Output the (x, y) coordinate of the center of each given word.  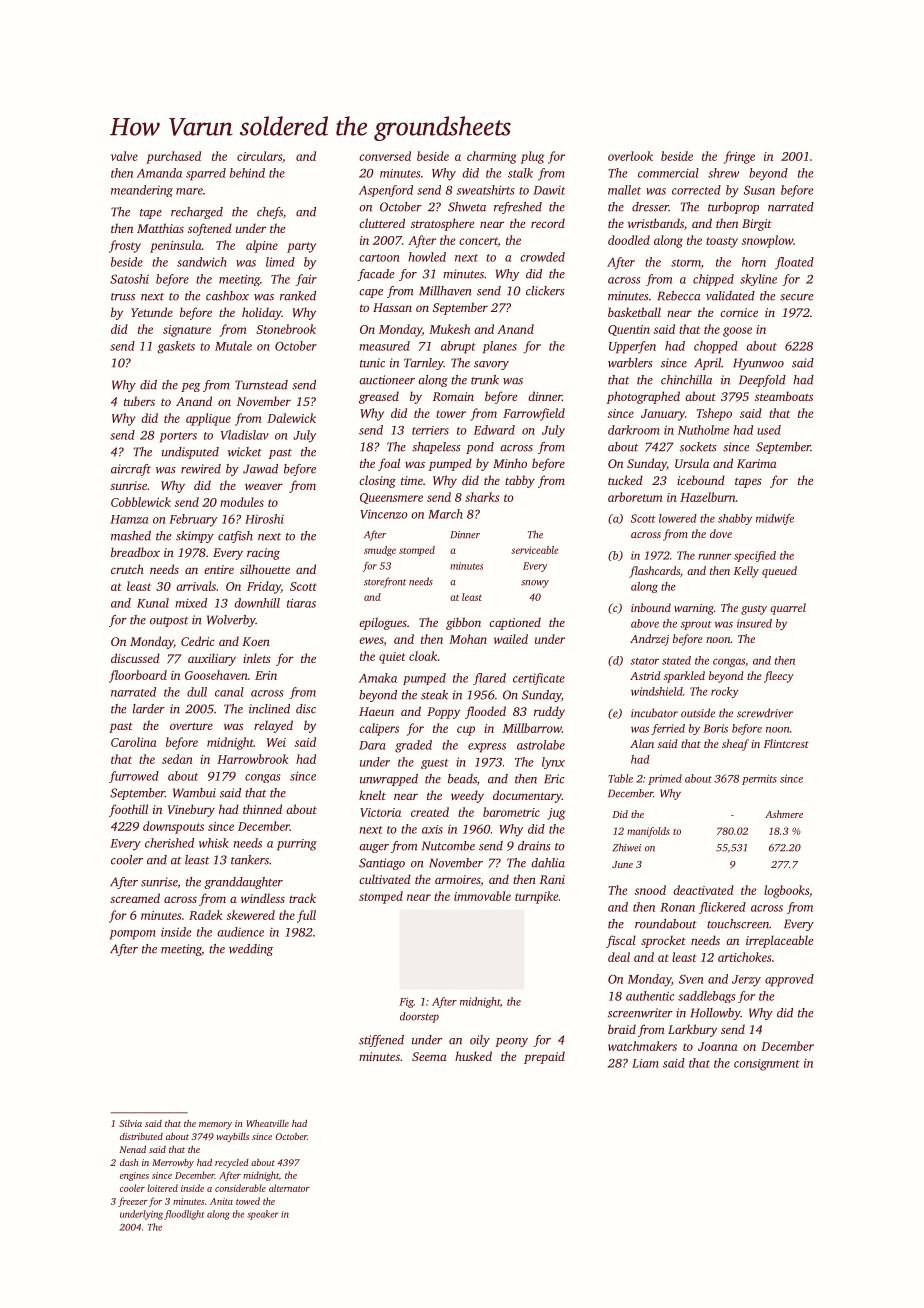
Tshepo (714, 414)
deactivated (703, 890)
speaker (263, 1215)
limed (280, 262)
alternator (289, 1188)
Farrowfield (534, 414)
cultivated (385, 879)
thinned (262, 809)
